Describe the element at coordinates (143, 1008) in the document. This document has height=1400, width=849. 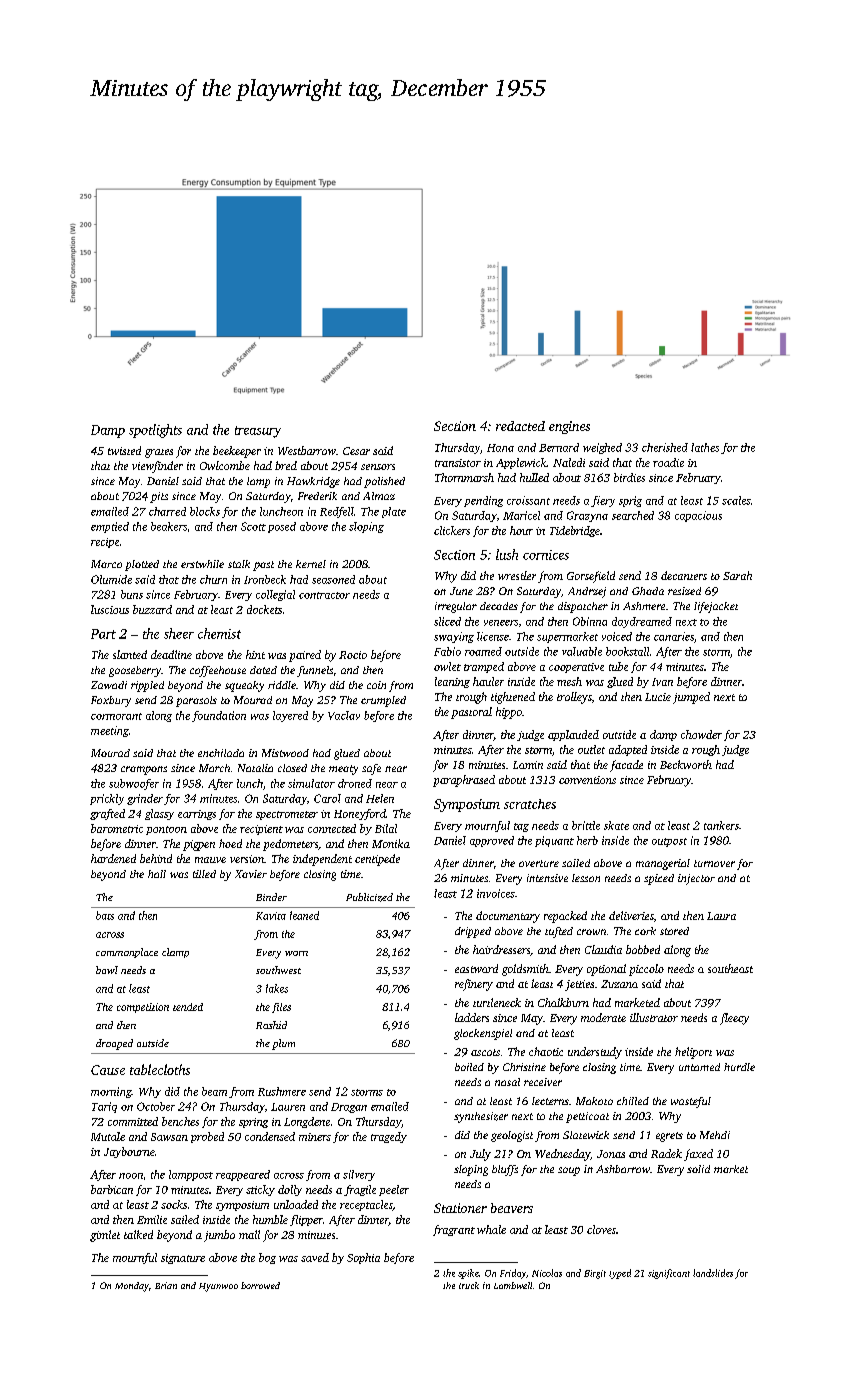
I see `competition` at that location.
